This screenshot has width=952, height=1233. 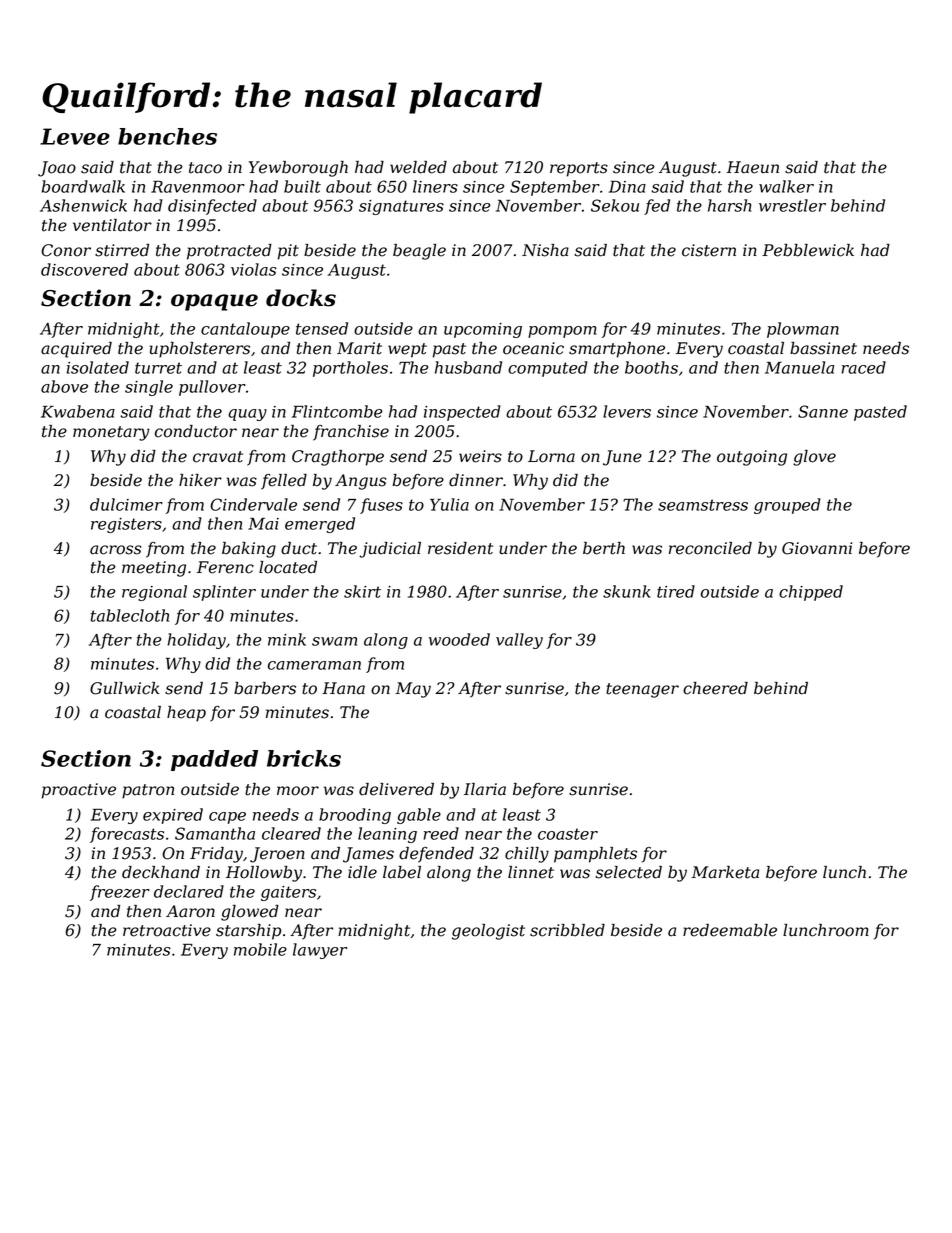 I want to click on mobile, so click(x=260, y=949).
